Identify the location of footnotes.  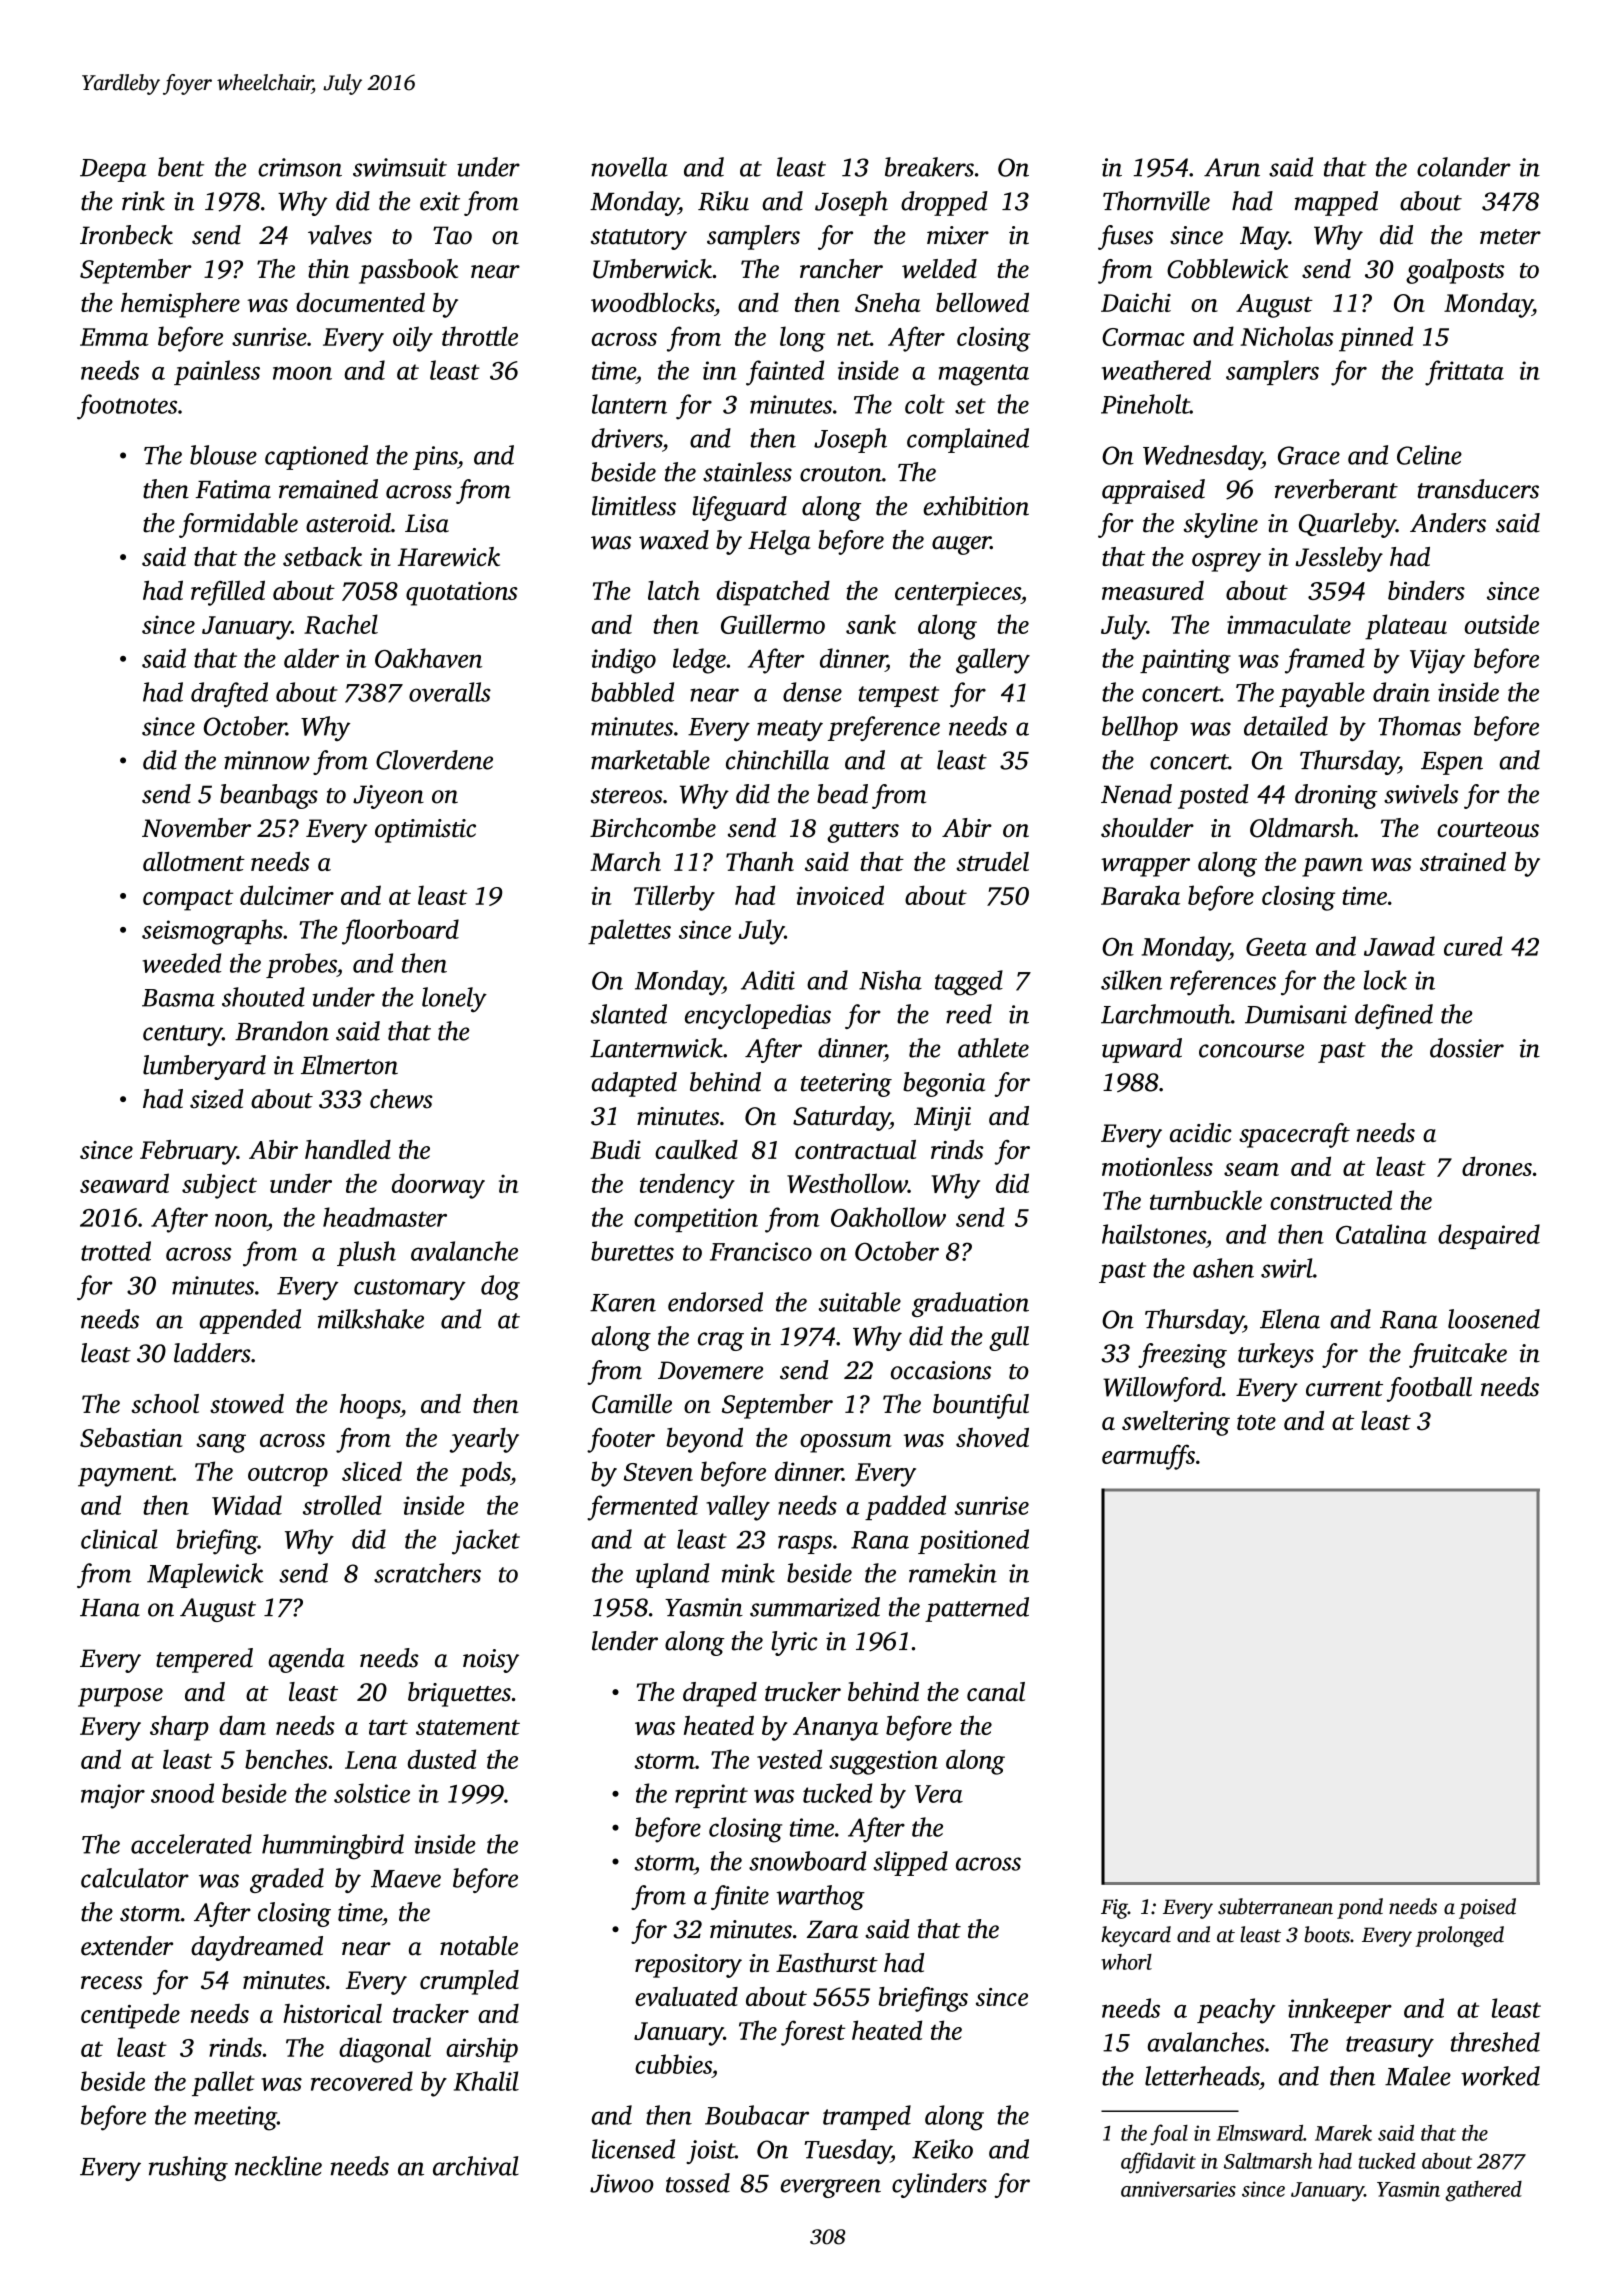
(127, 407).
